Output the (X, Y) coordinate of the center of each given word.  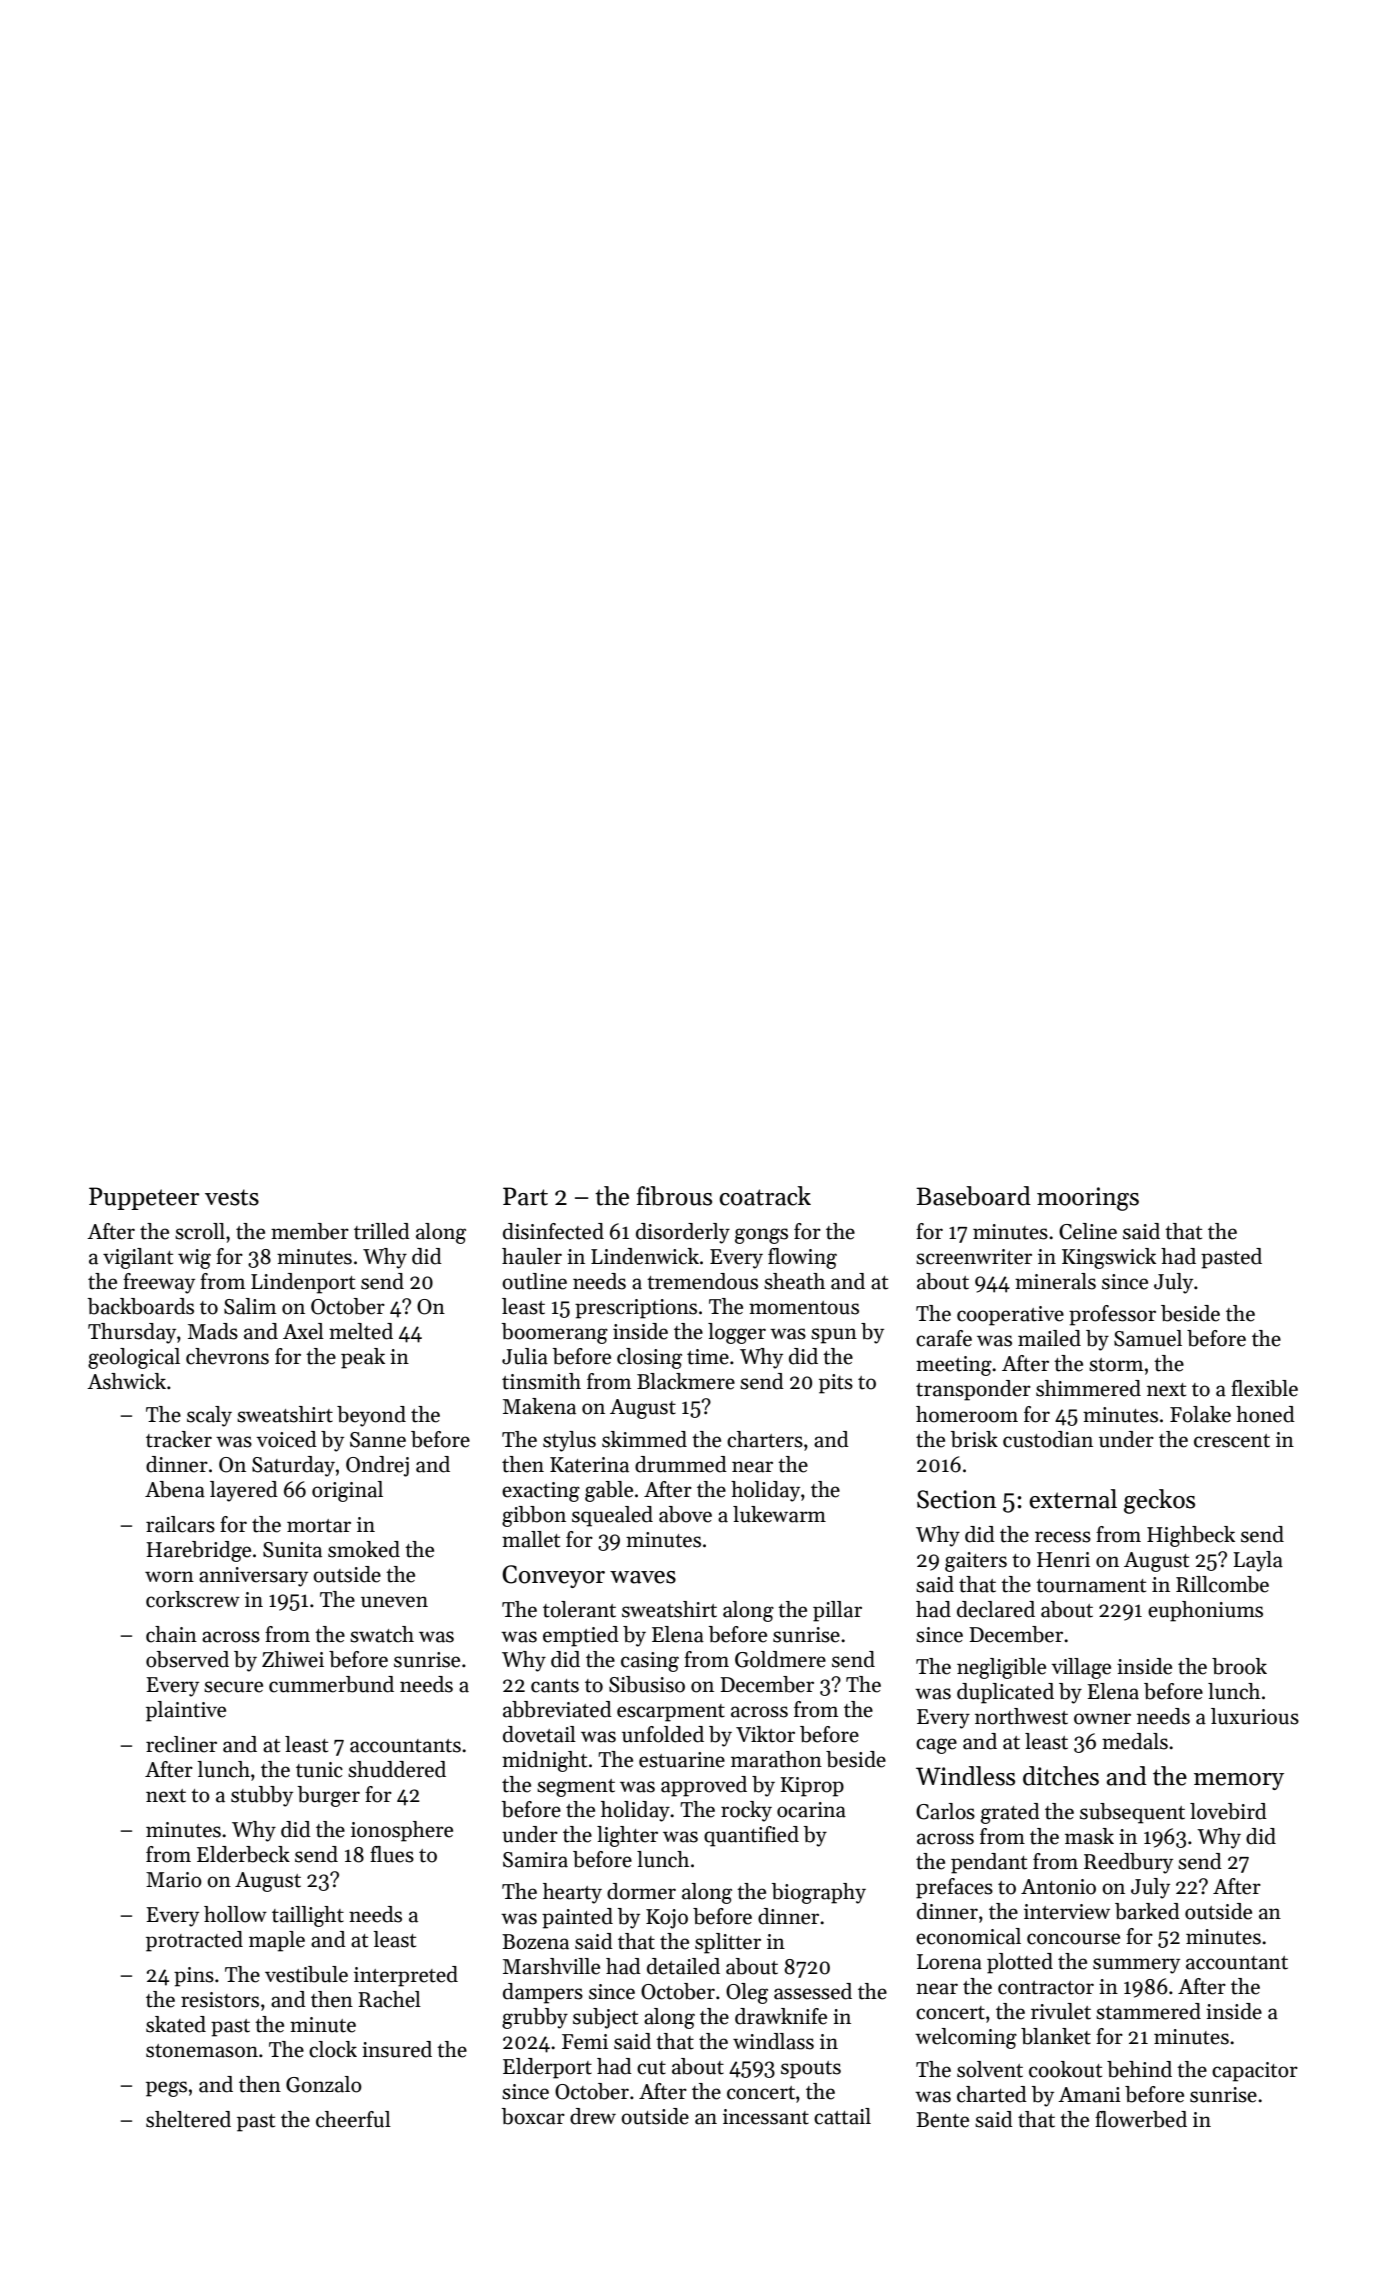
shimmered (1088, 1388)
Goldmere (780, 1659)
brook (1239, 1666)
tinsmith (541, 1381)
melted (361, 1331)
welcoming (966, 2038)
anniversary (253, 1577)
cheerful (353, 2119)
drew (593, 2116)
